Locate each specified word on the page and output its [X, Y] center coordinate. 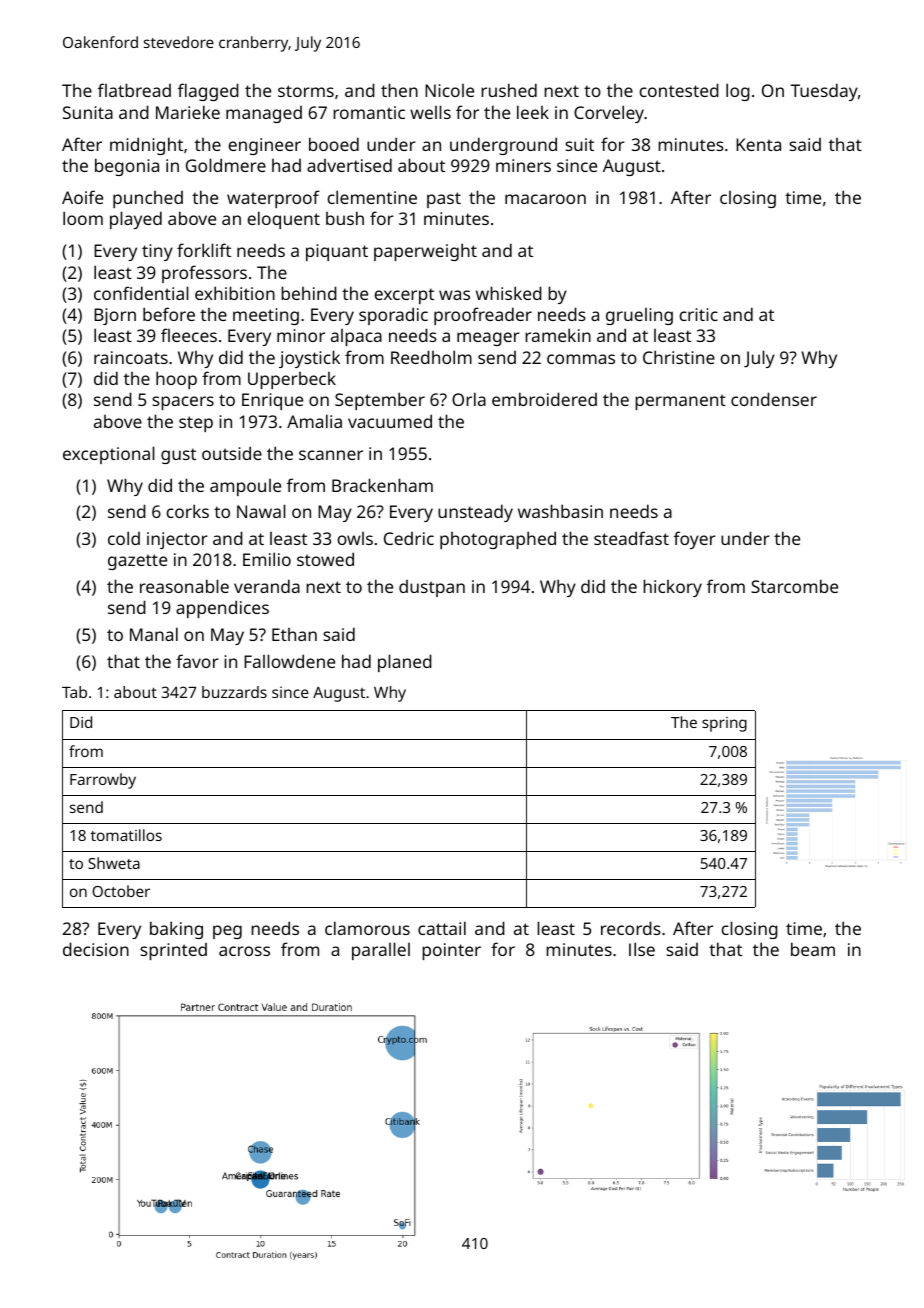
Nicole [449, 90]
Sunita [88, 112]
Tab [74, 692]
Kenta [758, 144]
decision [96, 949]
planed [405, 663]
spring [724, 724]
